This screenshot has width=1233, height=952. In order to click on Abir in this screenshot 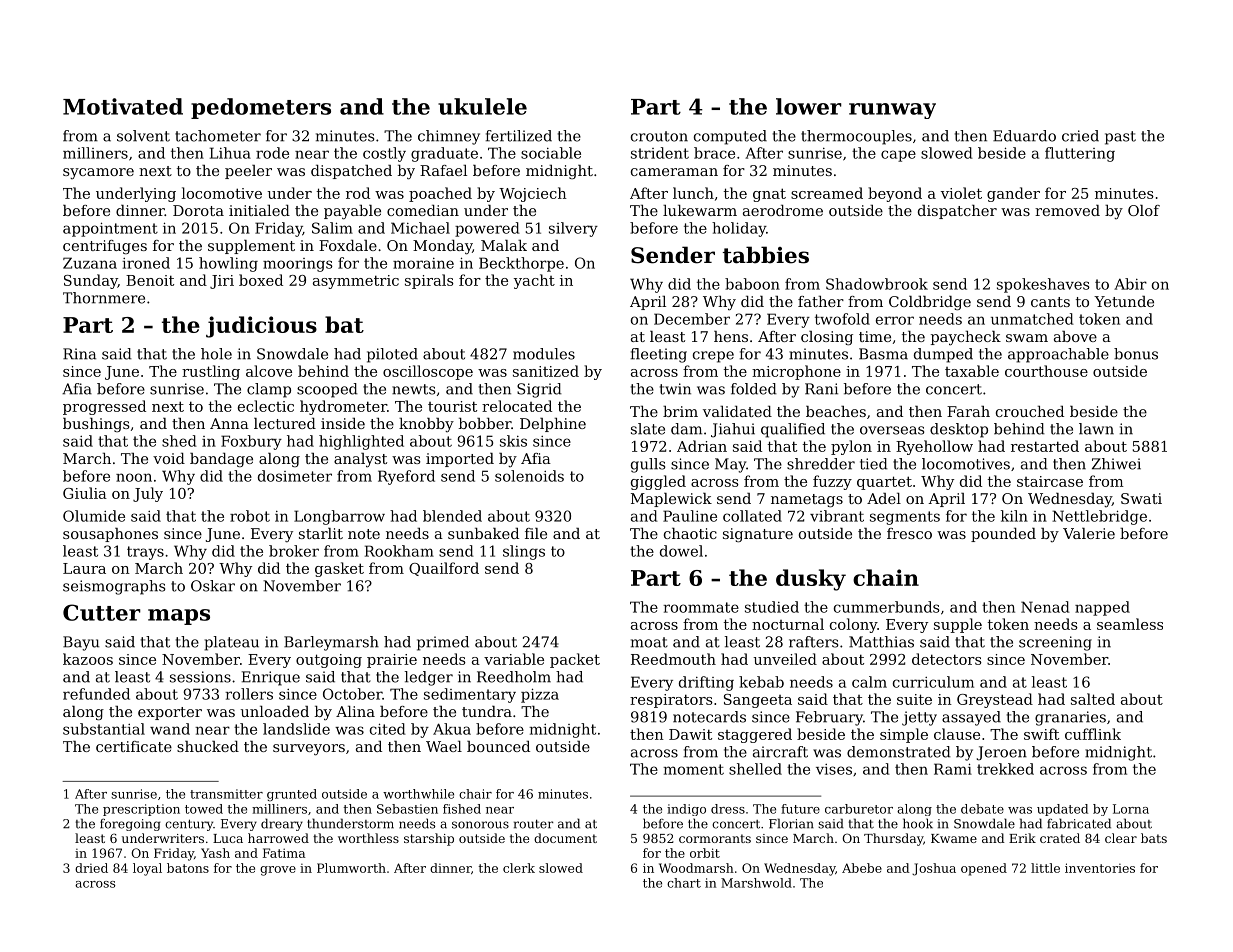, I will do `click(1130, 284)`.
